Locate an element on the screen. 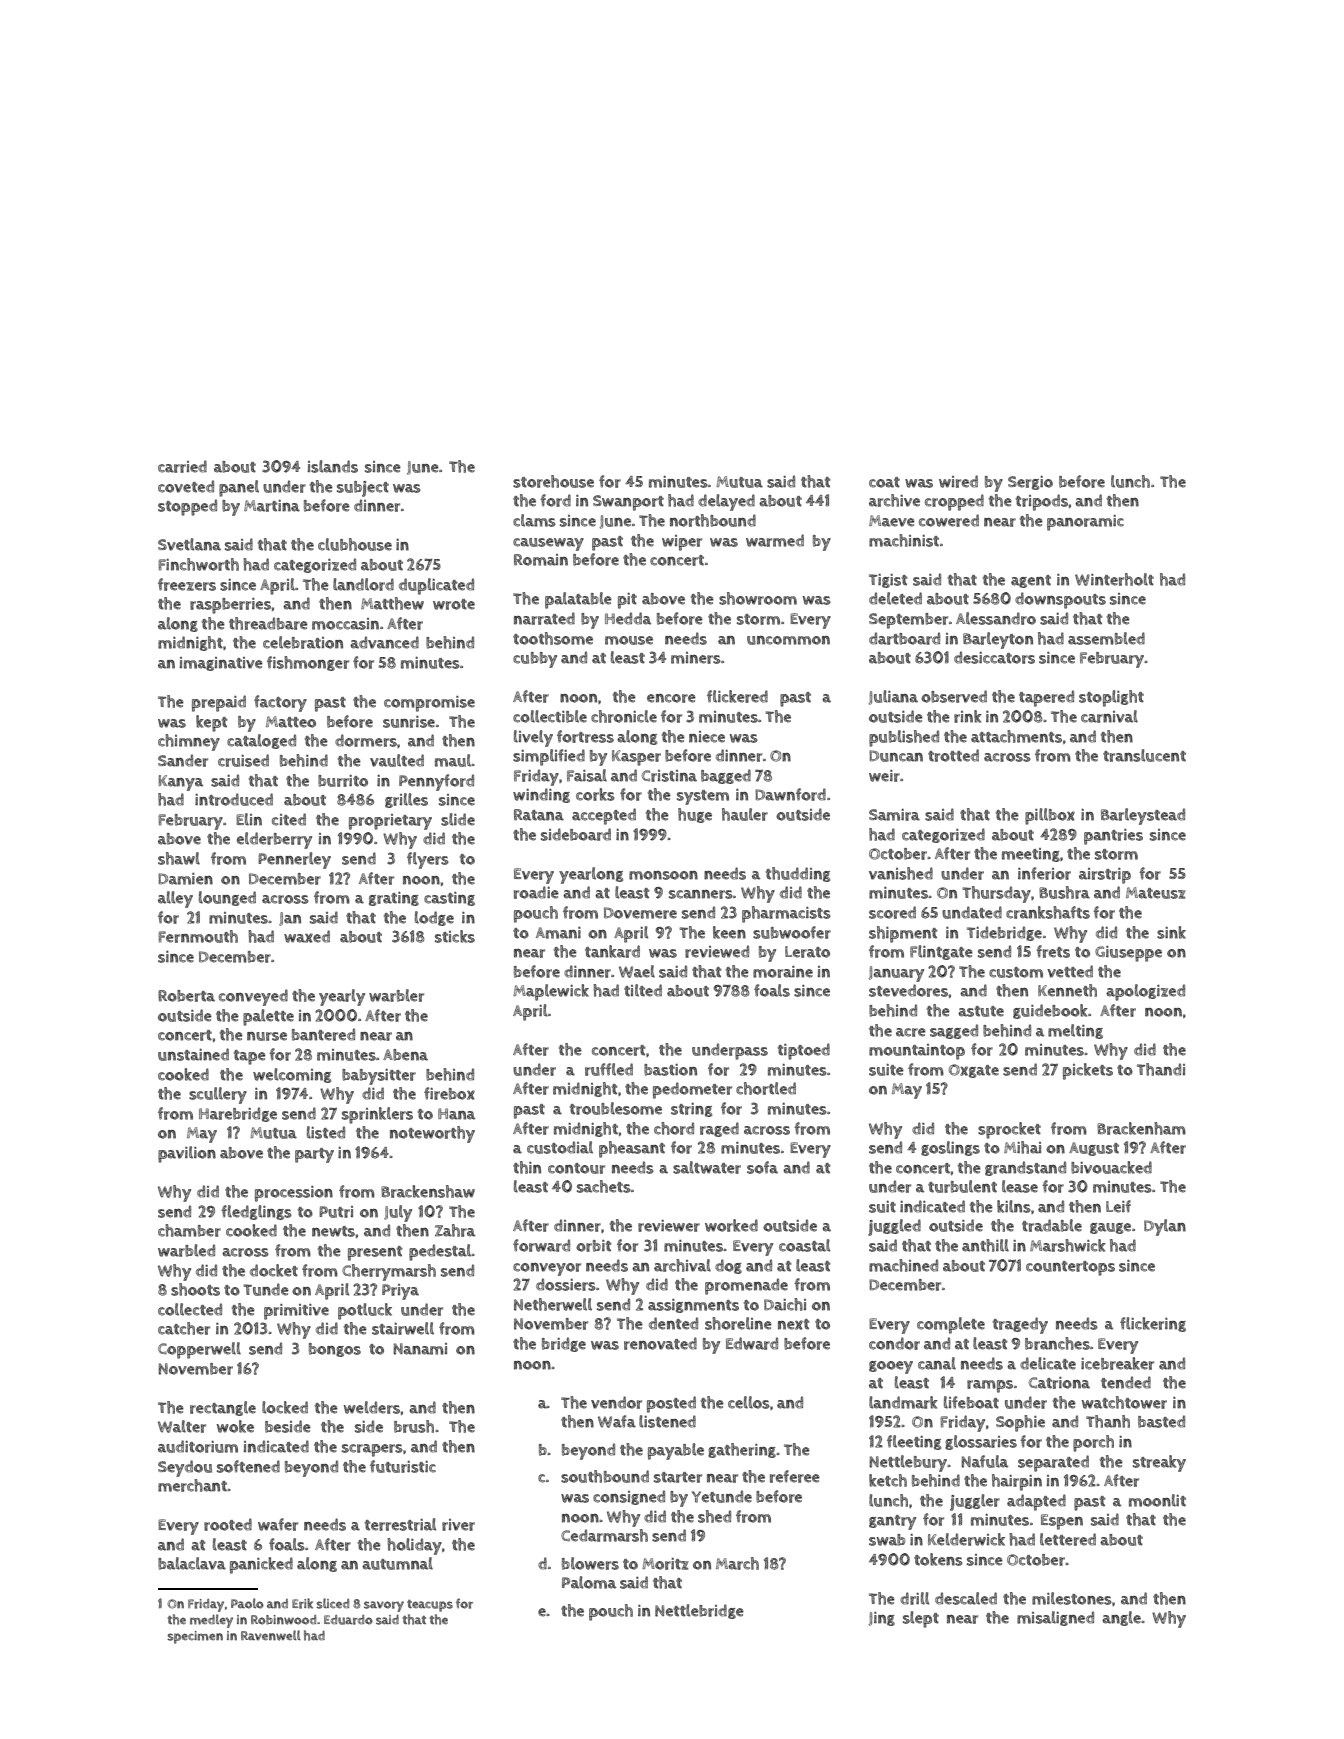  anthill is located at coordinates (985, 1245).
